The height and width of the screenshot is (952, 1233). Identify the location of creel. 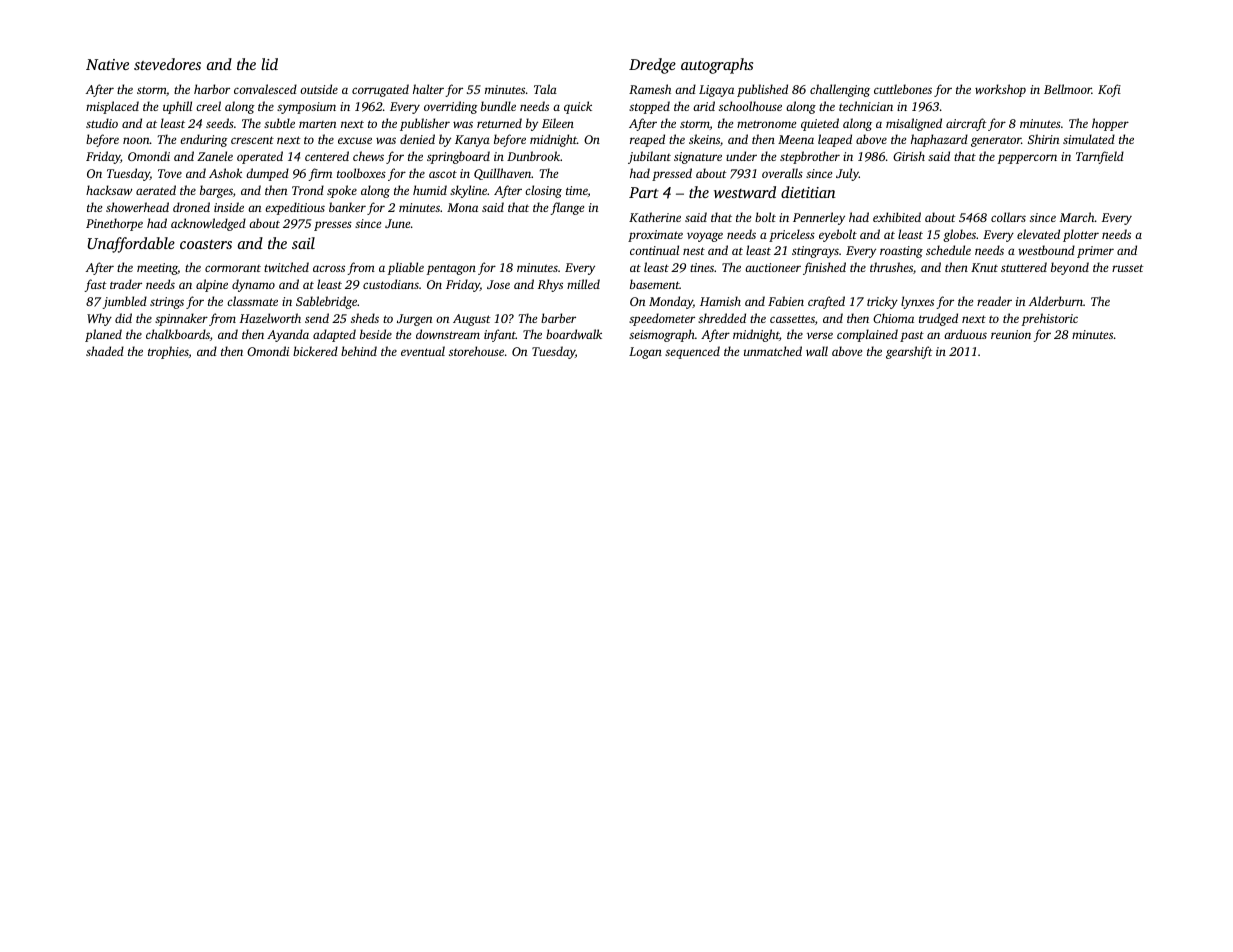
(208, 106).
